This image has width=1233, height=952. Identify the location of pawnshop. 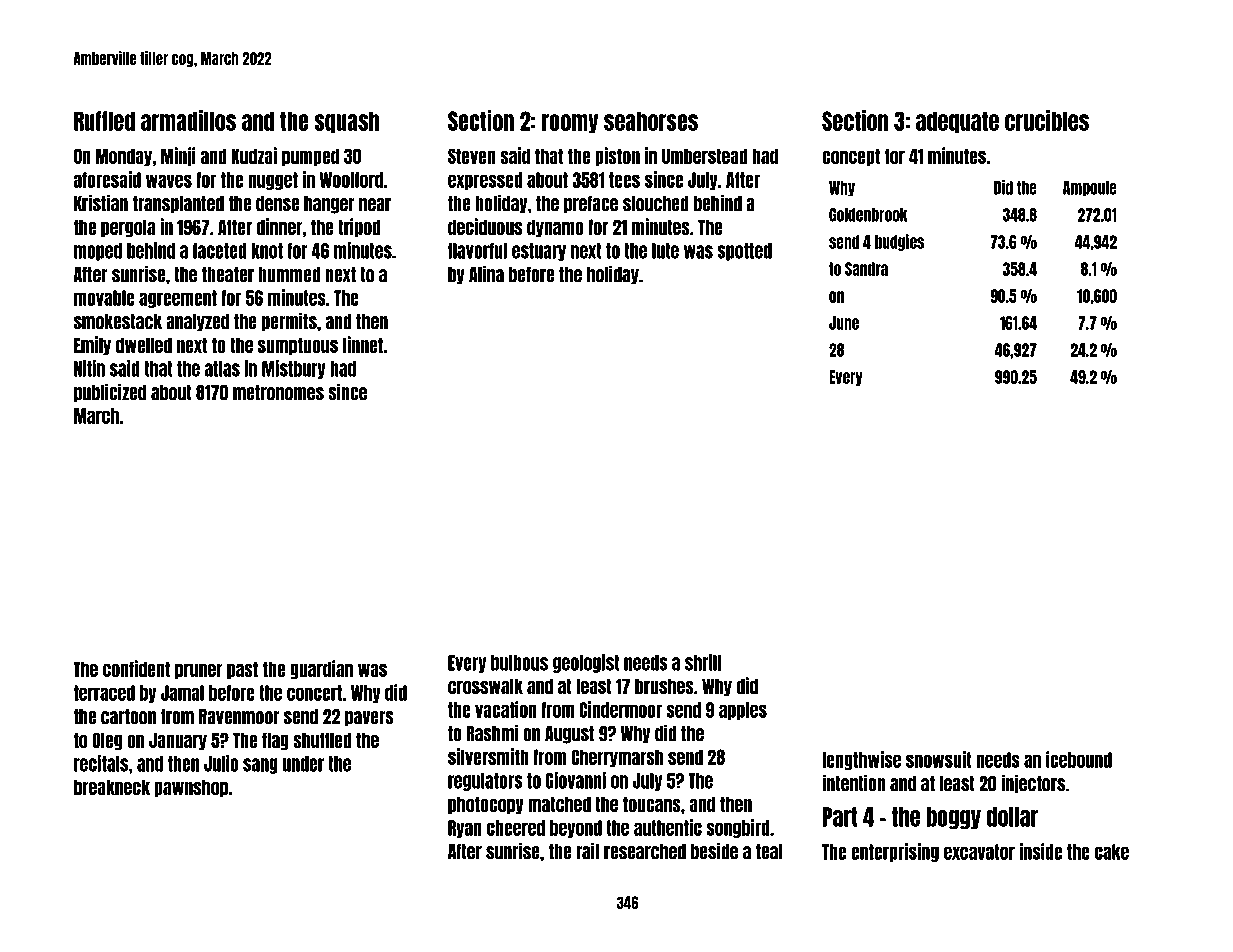
(191, 788).
